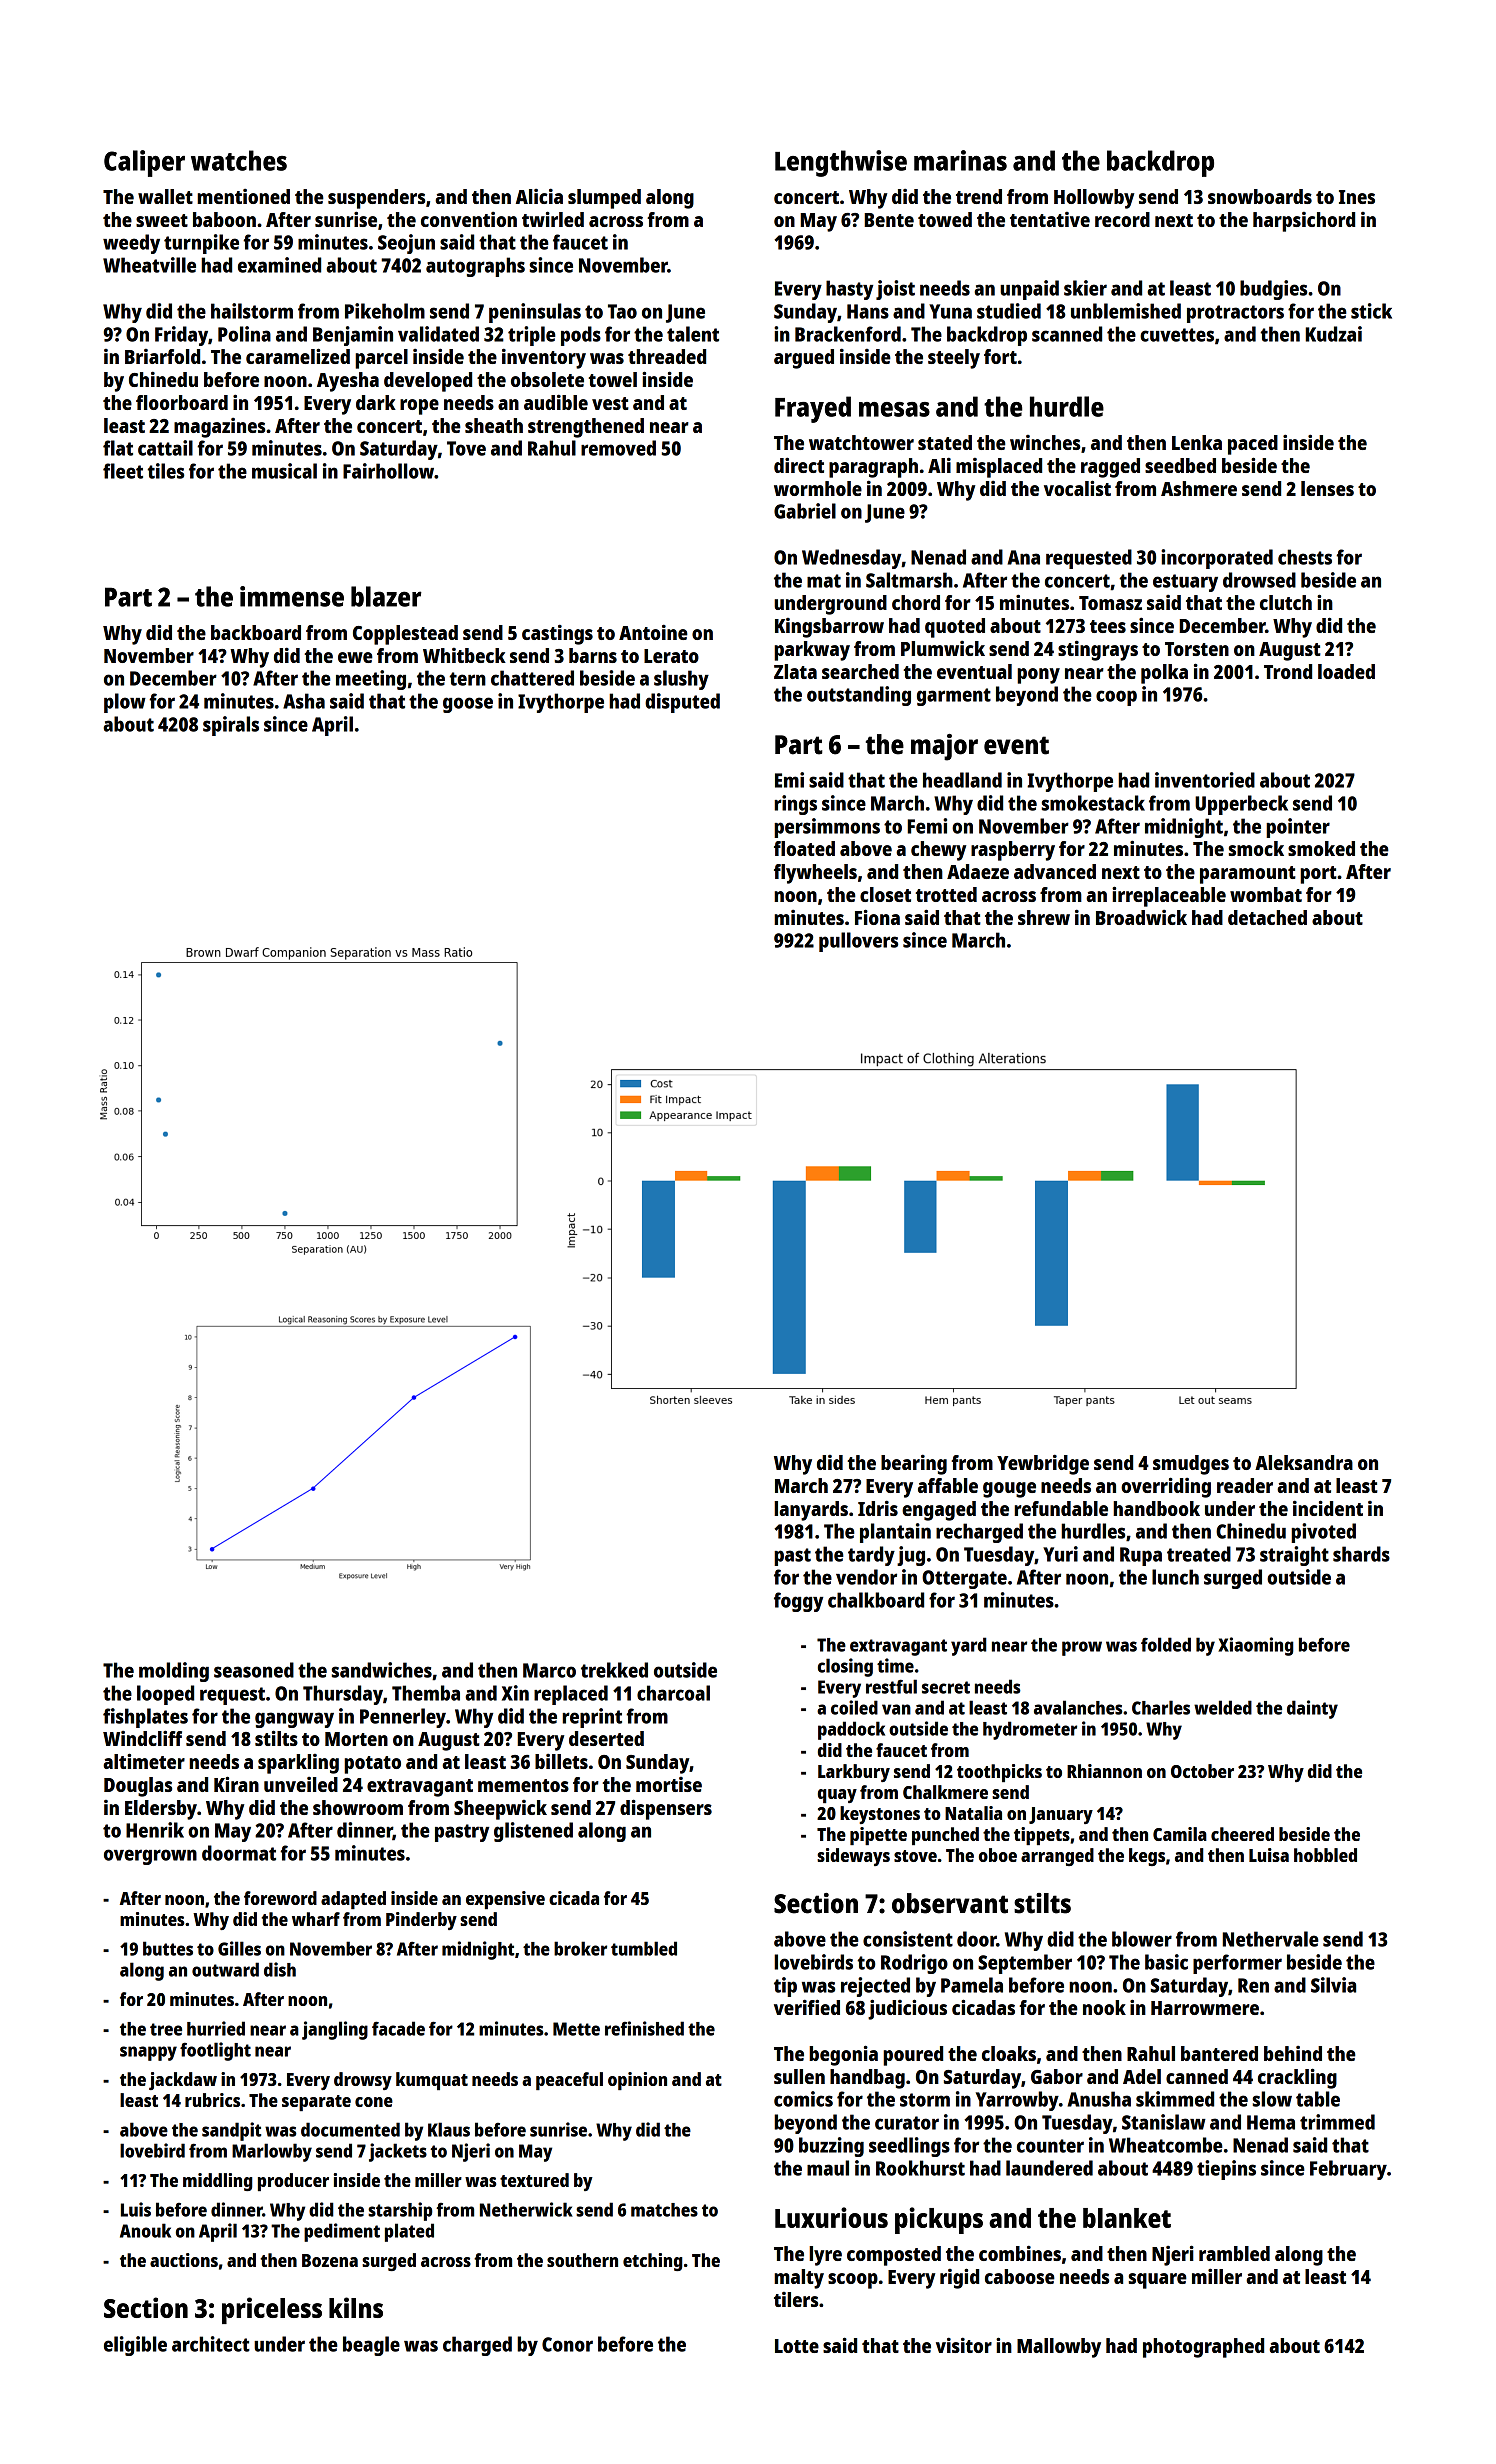  Describe the element at coordinates (131, 244) in the document. I see `weedy` at that location.
